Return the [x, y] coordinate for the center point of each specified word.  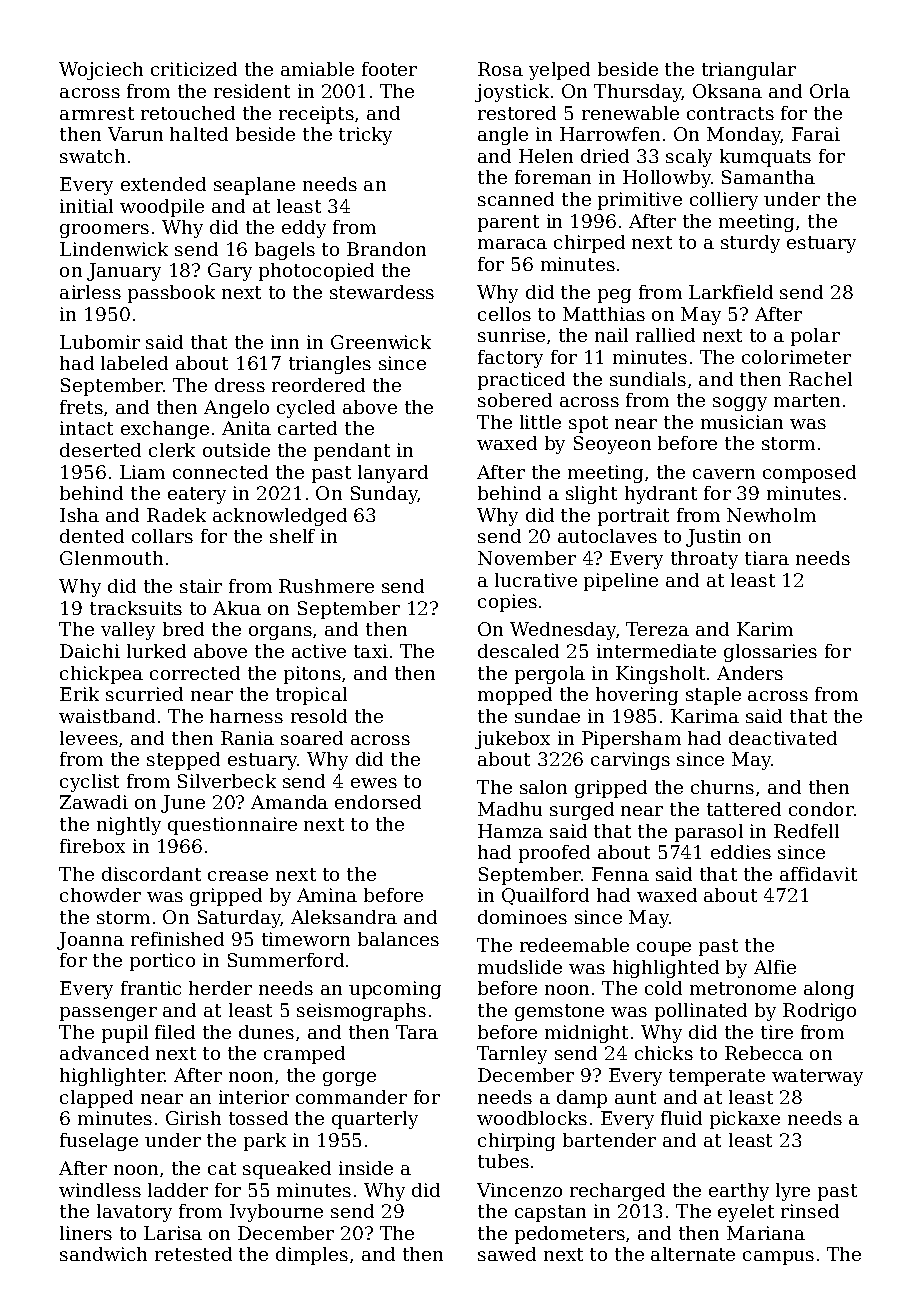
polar [815, 337]
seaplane [254, 186]
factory [510, 359]
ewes [374, 783]
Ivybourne [276, 1213]
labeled [134, 363]
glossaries [770, 653]
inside [366, 1168]
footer [389, 69]
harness [246, 716]
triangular [749, 71]
